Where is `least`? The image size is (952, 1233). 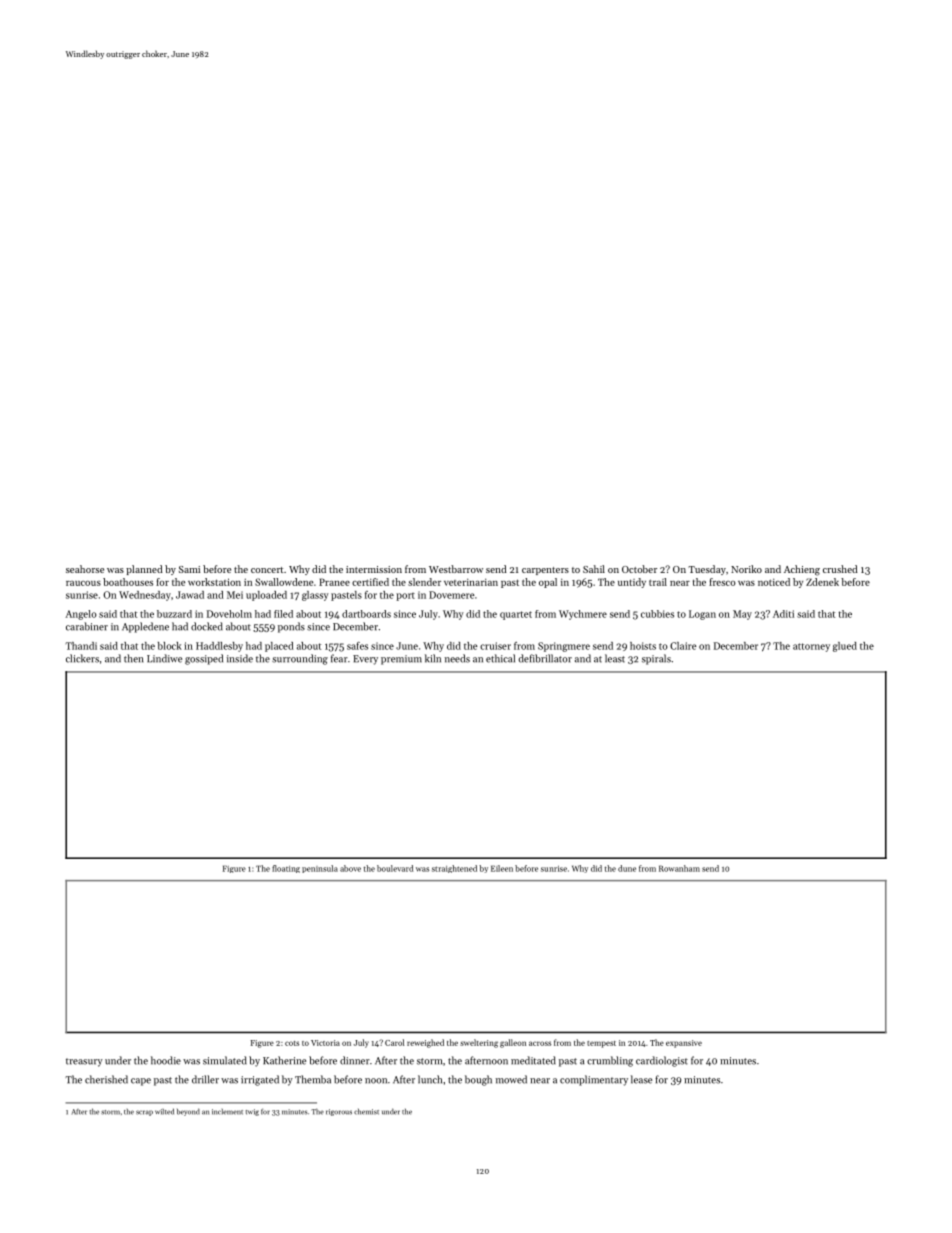
least is located at coordinates (615, 658).
